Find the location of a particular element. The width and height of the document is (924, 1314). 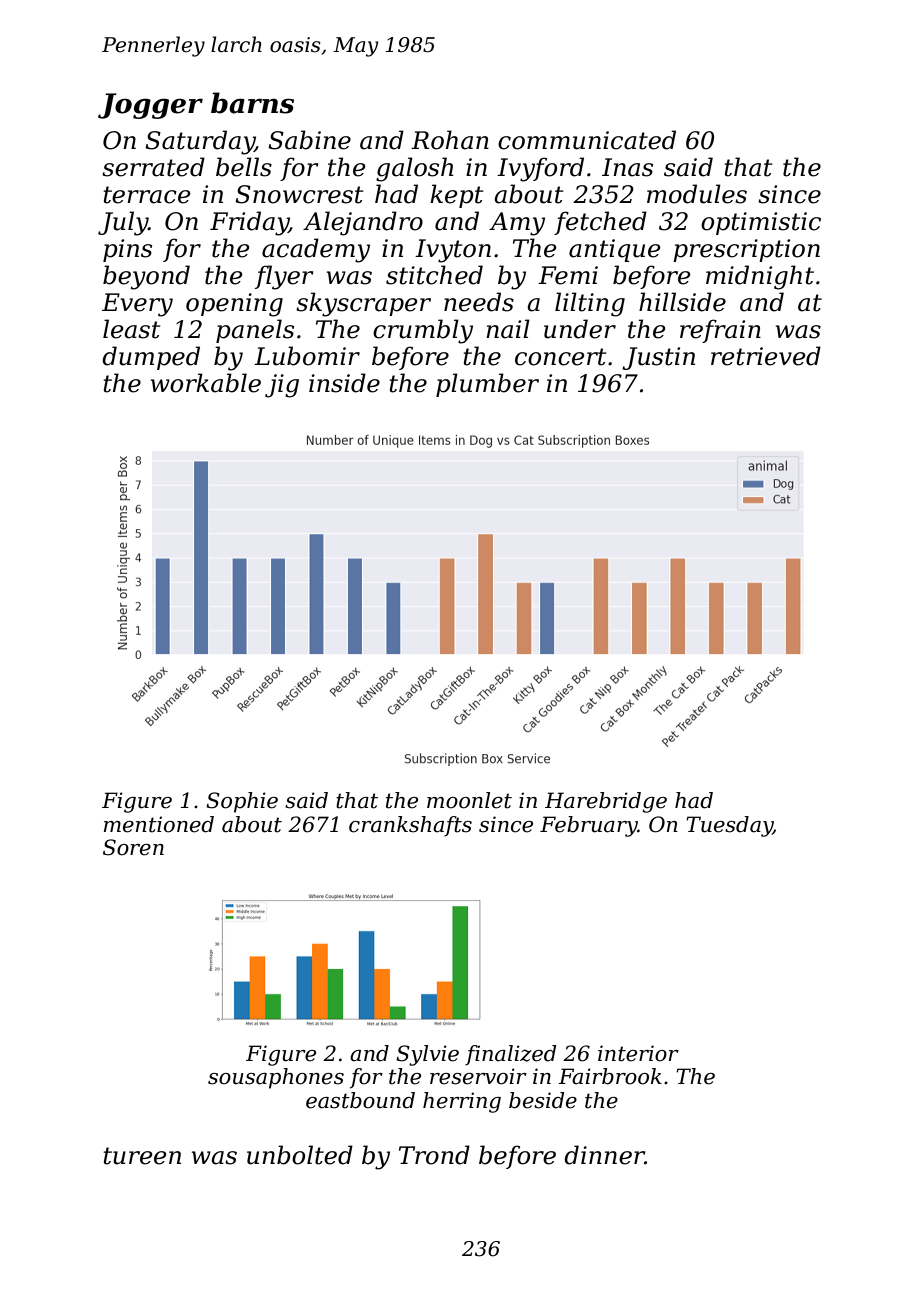

moonlet is located at coordinates (469, 800).
